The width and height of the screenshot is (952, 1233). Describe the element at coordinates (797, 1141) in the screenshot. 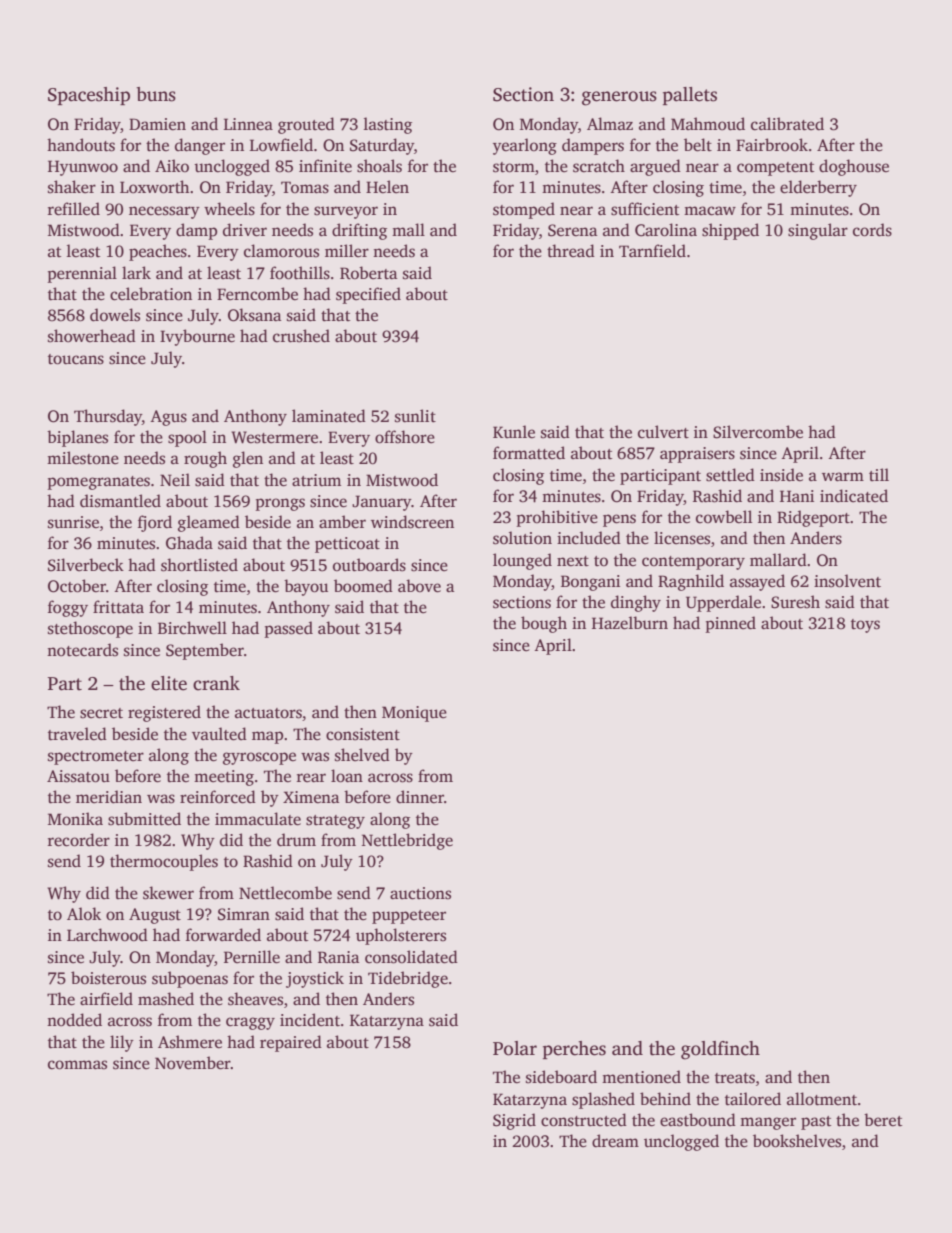

I see `bookshelves` at that location.
